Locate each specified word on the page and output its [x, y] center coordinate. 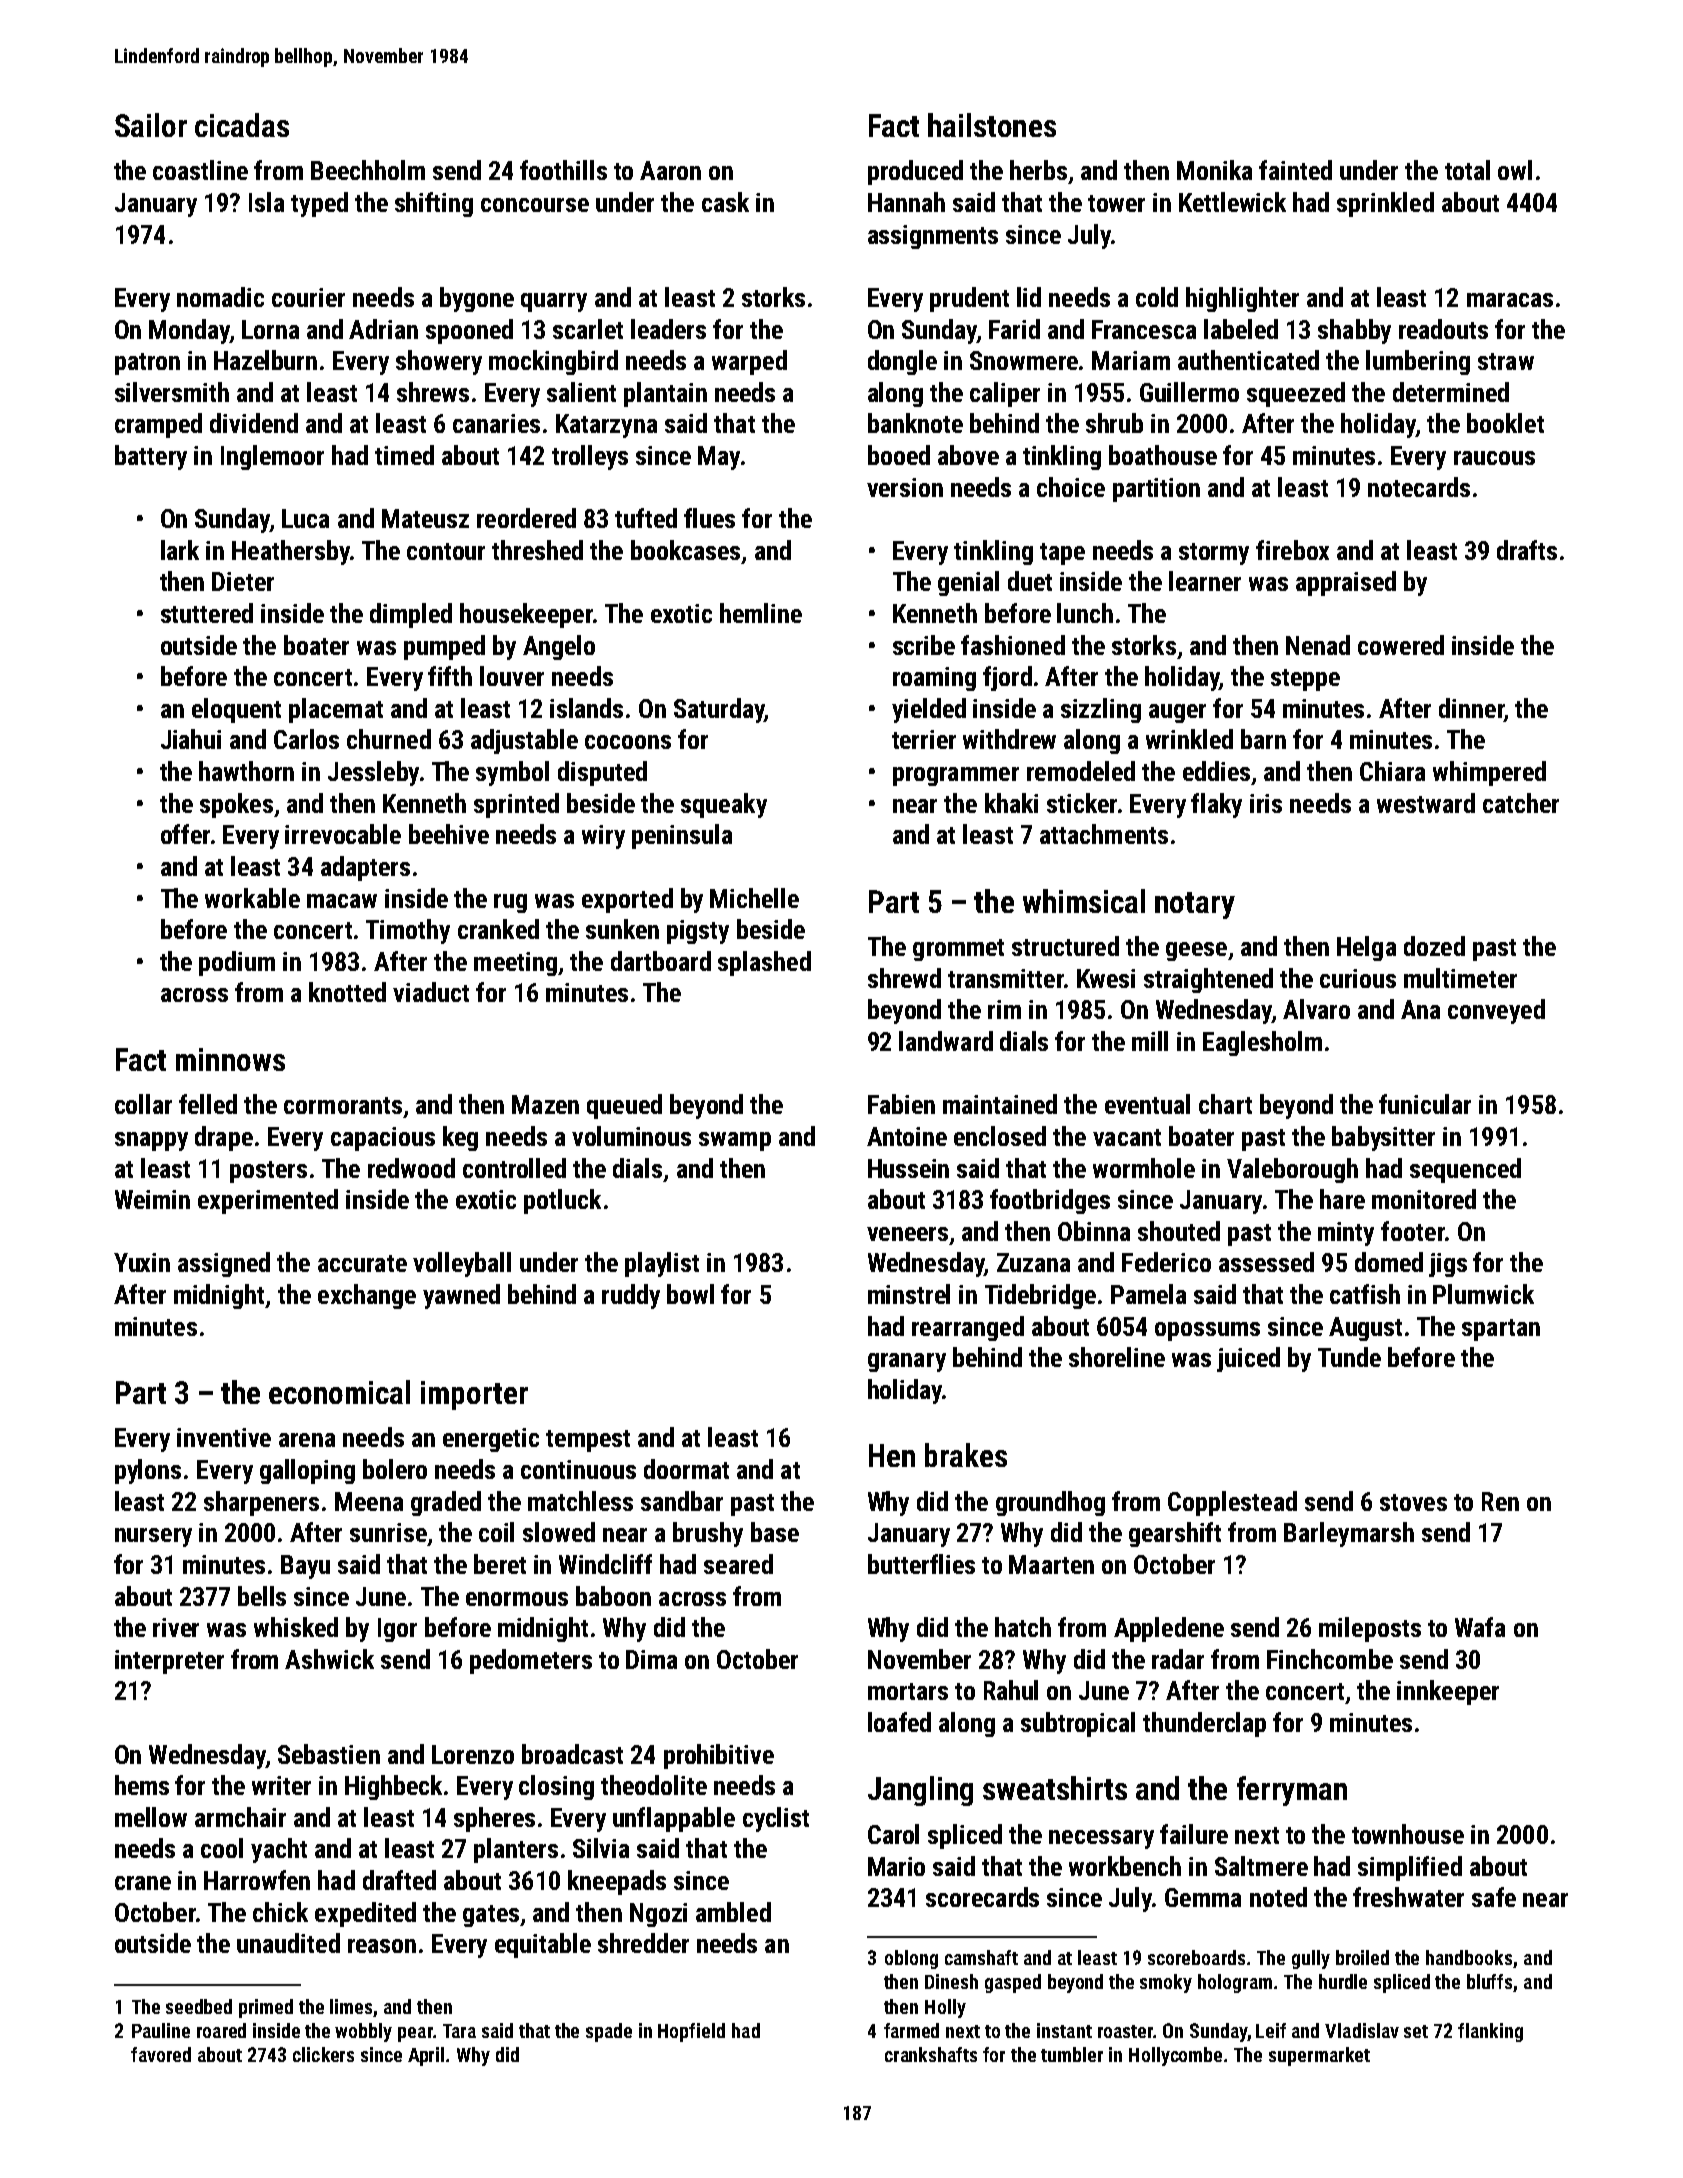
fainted [1295, 170]
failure [1194, 1834]
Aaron [670, 170]
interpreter [169, 1662]
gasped [1013, 1983]
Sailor [151, 125]
